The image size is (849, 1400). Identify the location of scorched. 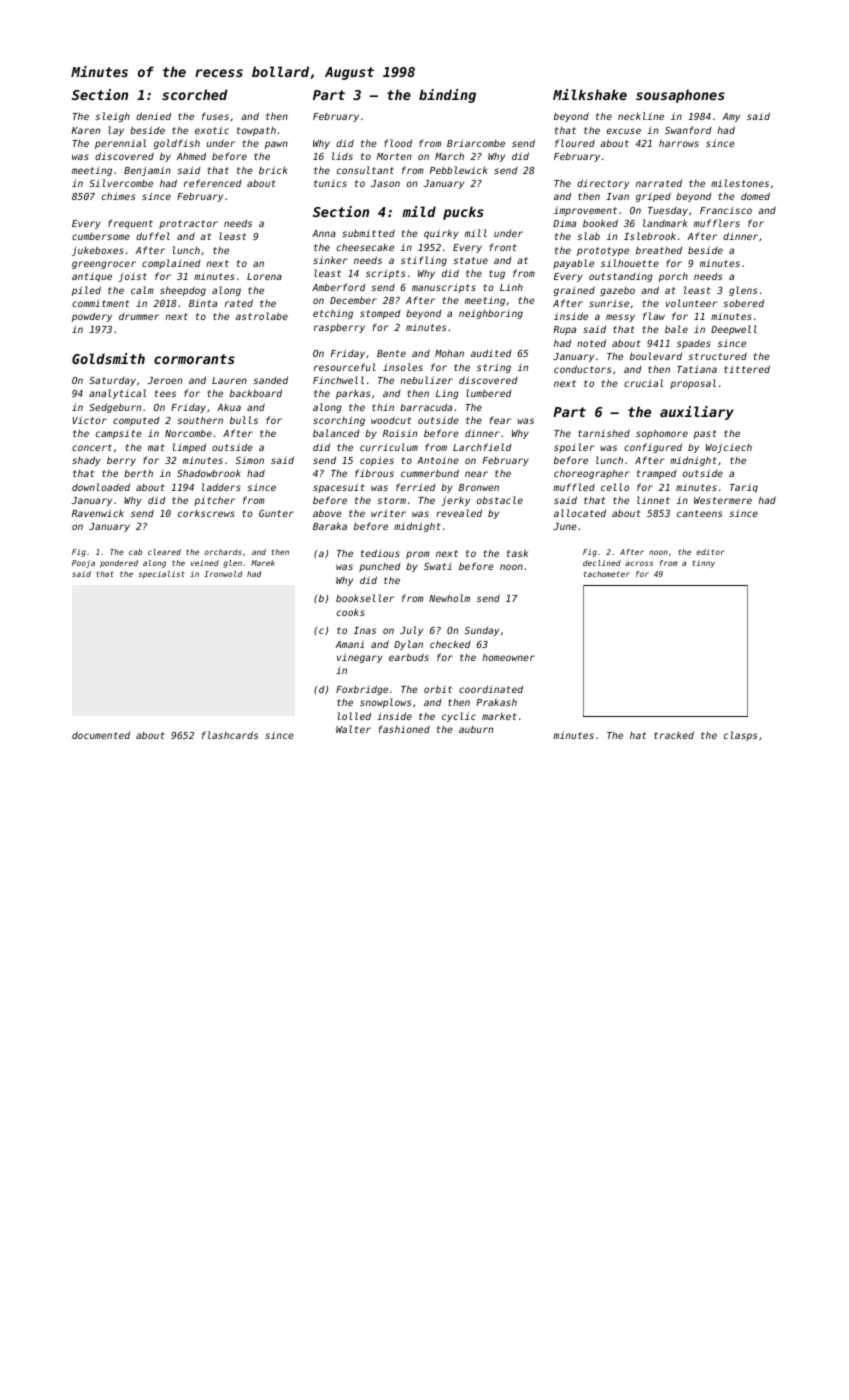
(195, 94).
